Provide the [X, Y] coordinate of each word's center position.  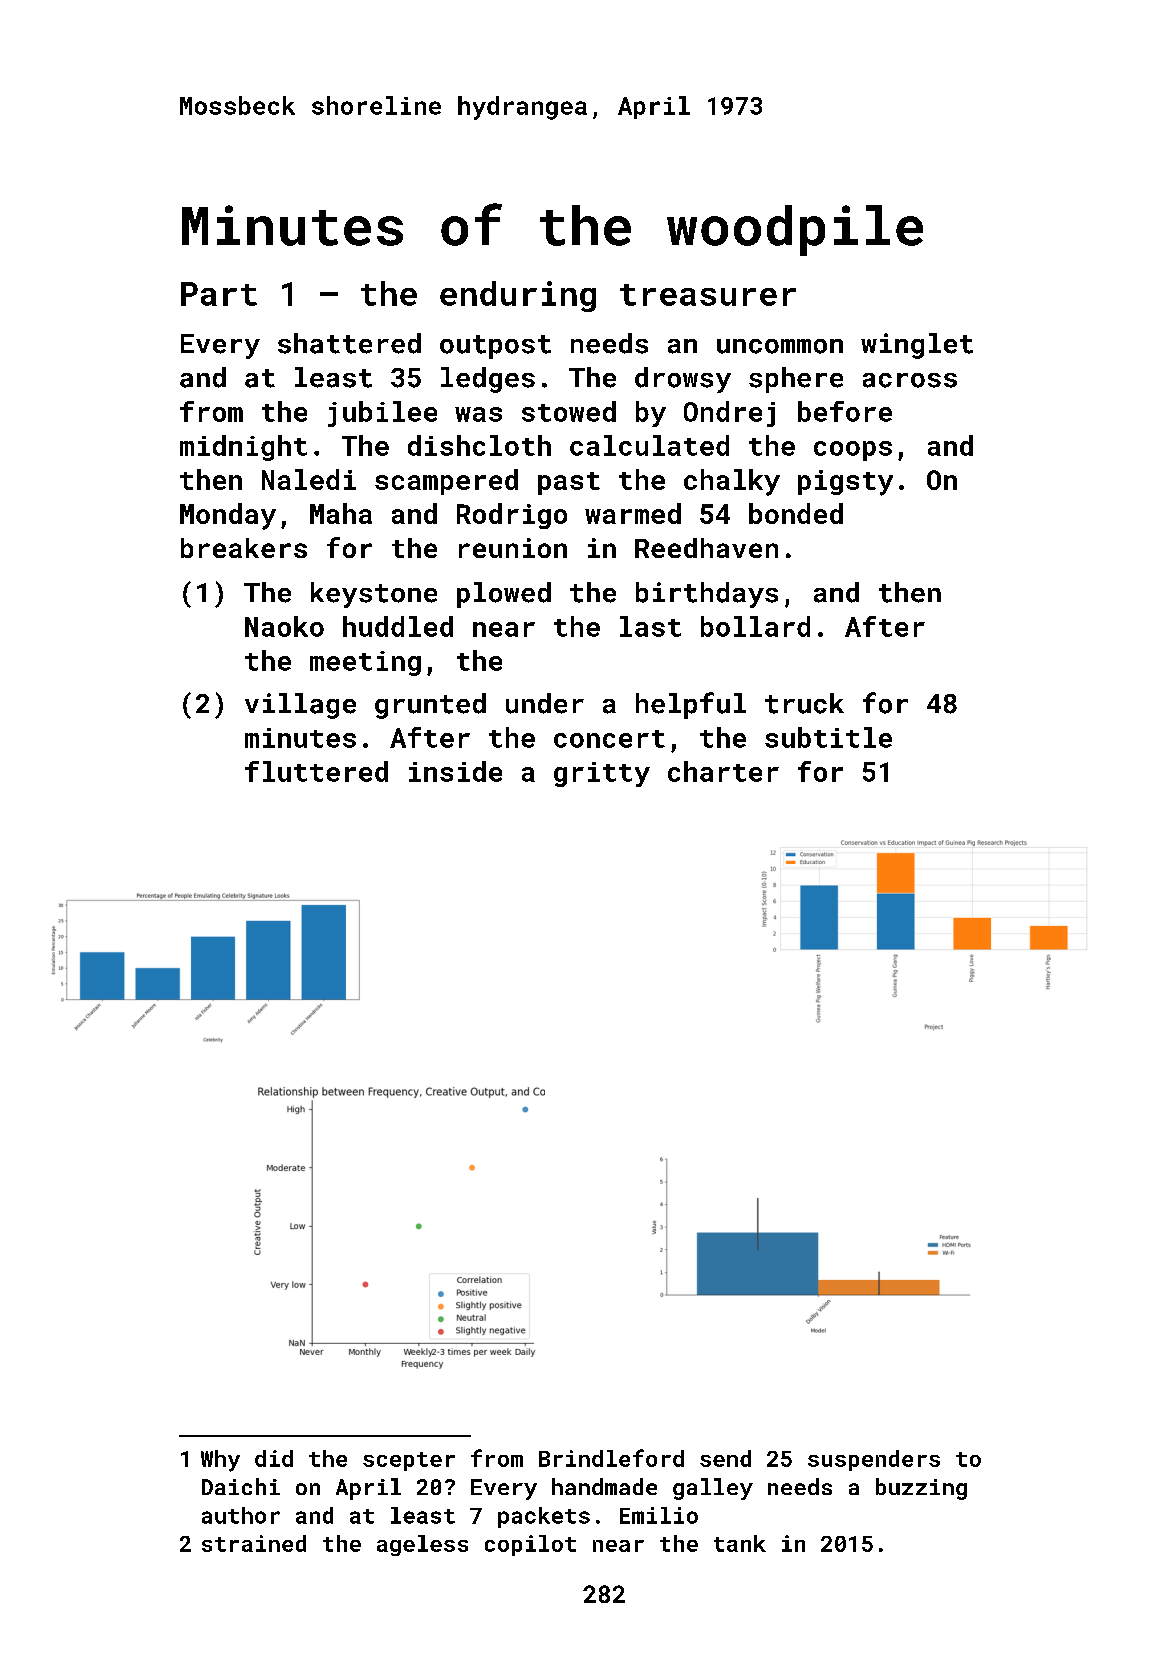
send [725, 1458]
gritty [602, 774]
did [274, 1458]
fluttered [316, 771]
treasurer [708, 295]
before [845, 411]
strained [254, 1543]
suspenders [874, 1460]
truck [804, 703]
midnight [243, 448]
